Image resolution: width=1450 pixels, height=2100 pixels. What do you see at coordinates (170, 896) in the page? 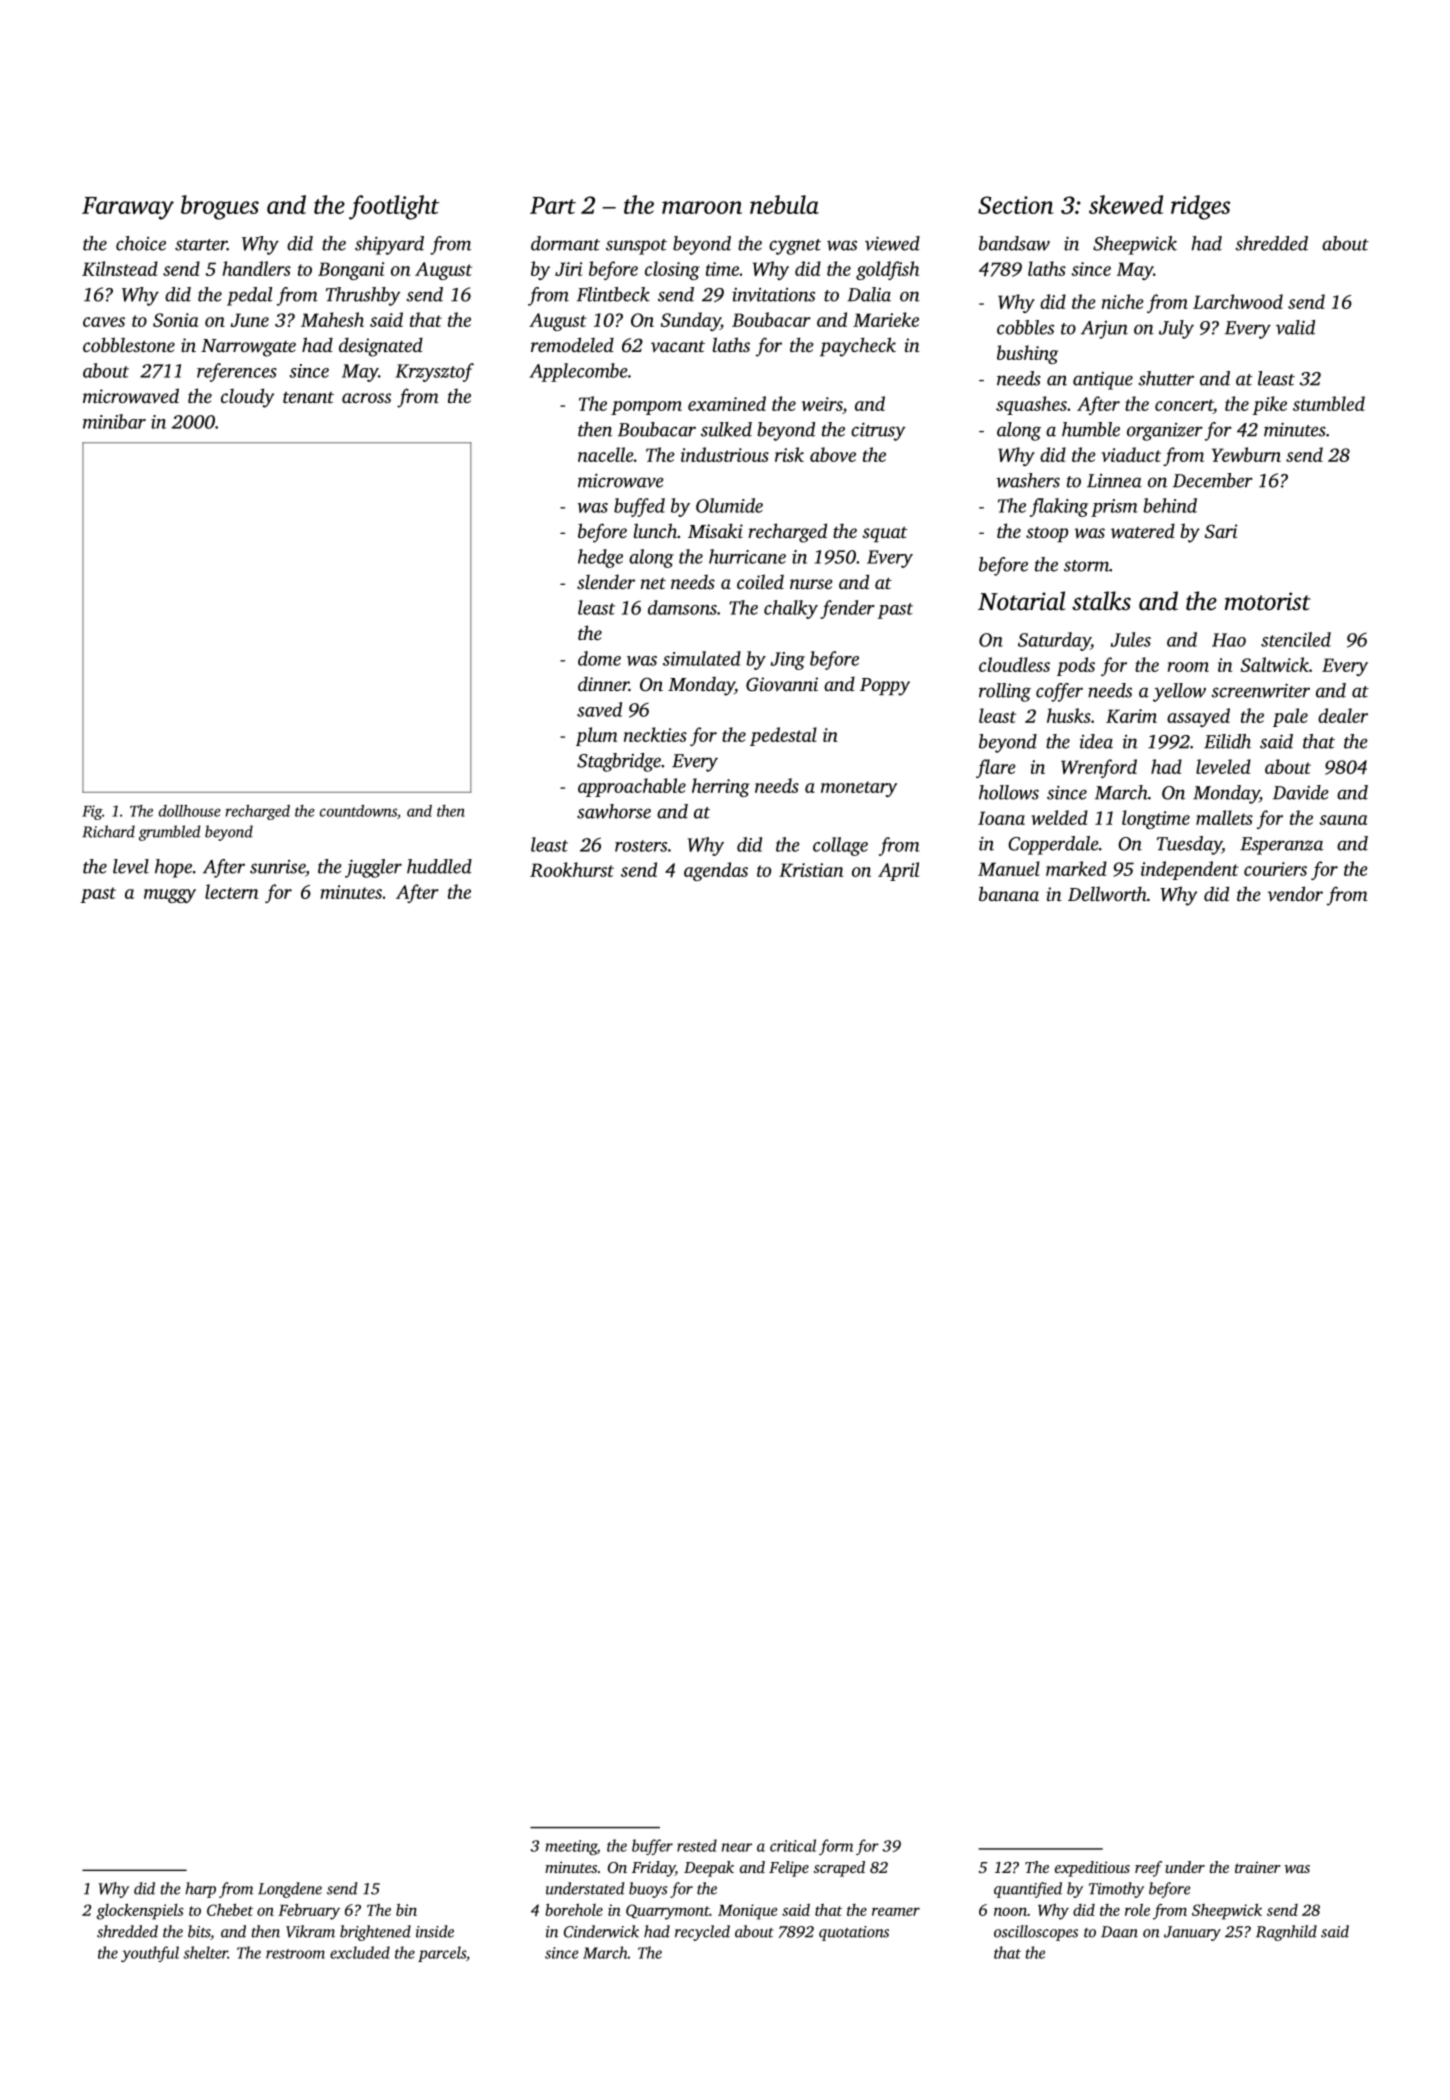
I see `muggy` at bounding box center [170, 896].
